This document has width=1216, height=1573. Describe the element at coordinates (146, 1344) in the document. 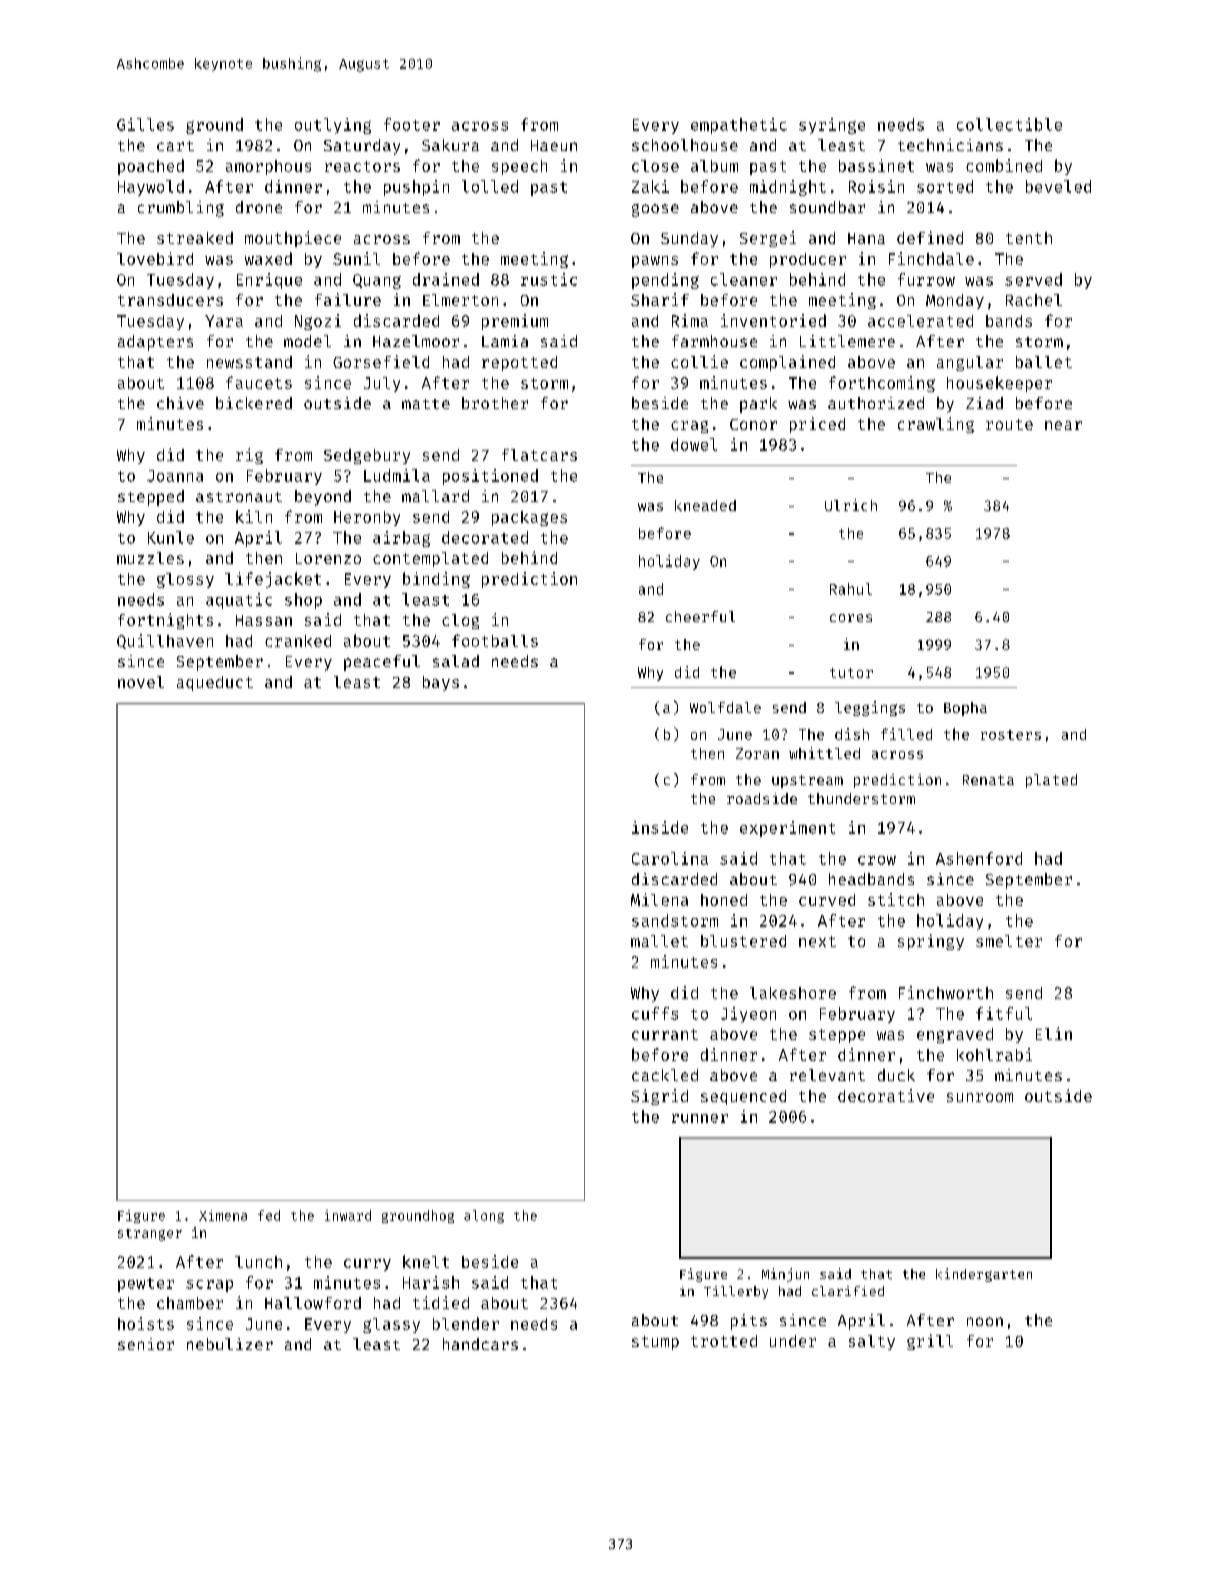

I see `senior` at that location.
